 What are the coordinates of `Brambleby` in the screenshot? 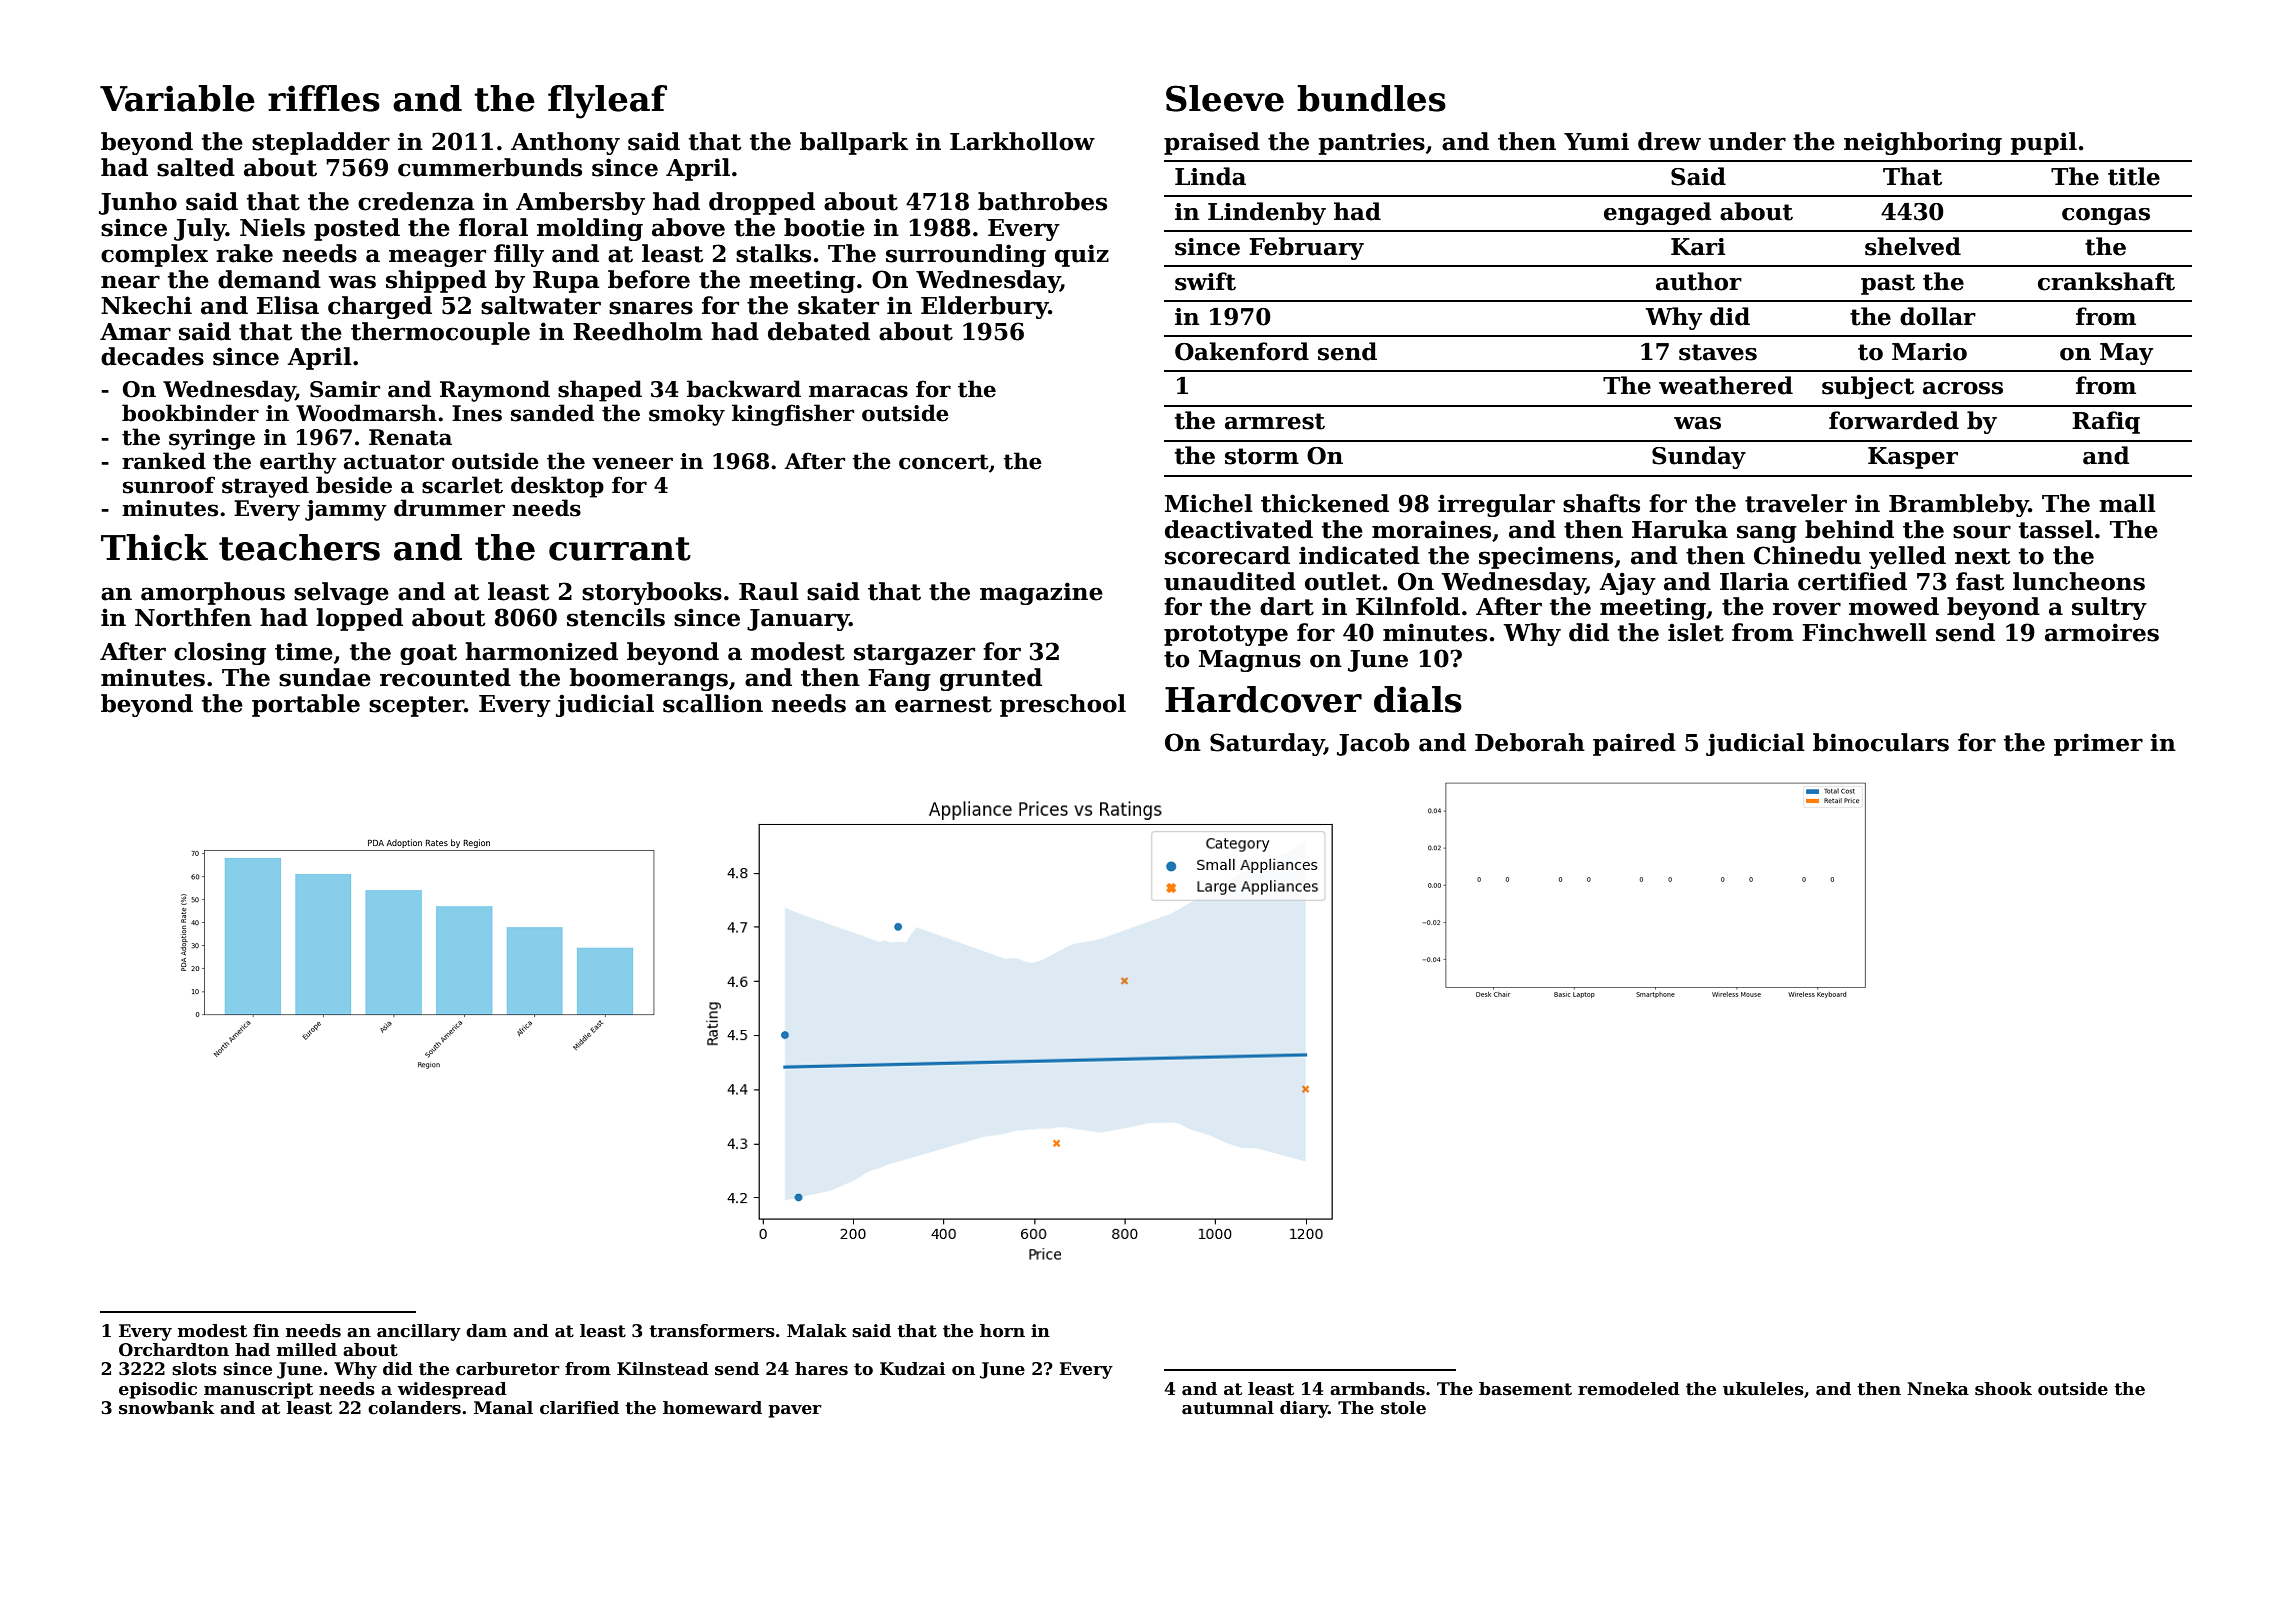 It's located at (1959, 505).
